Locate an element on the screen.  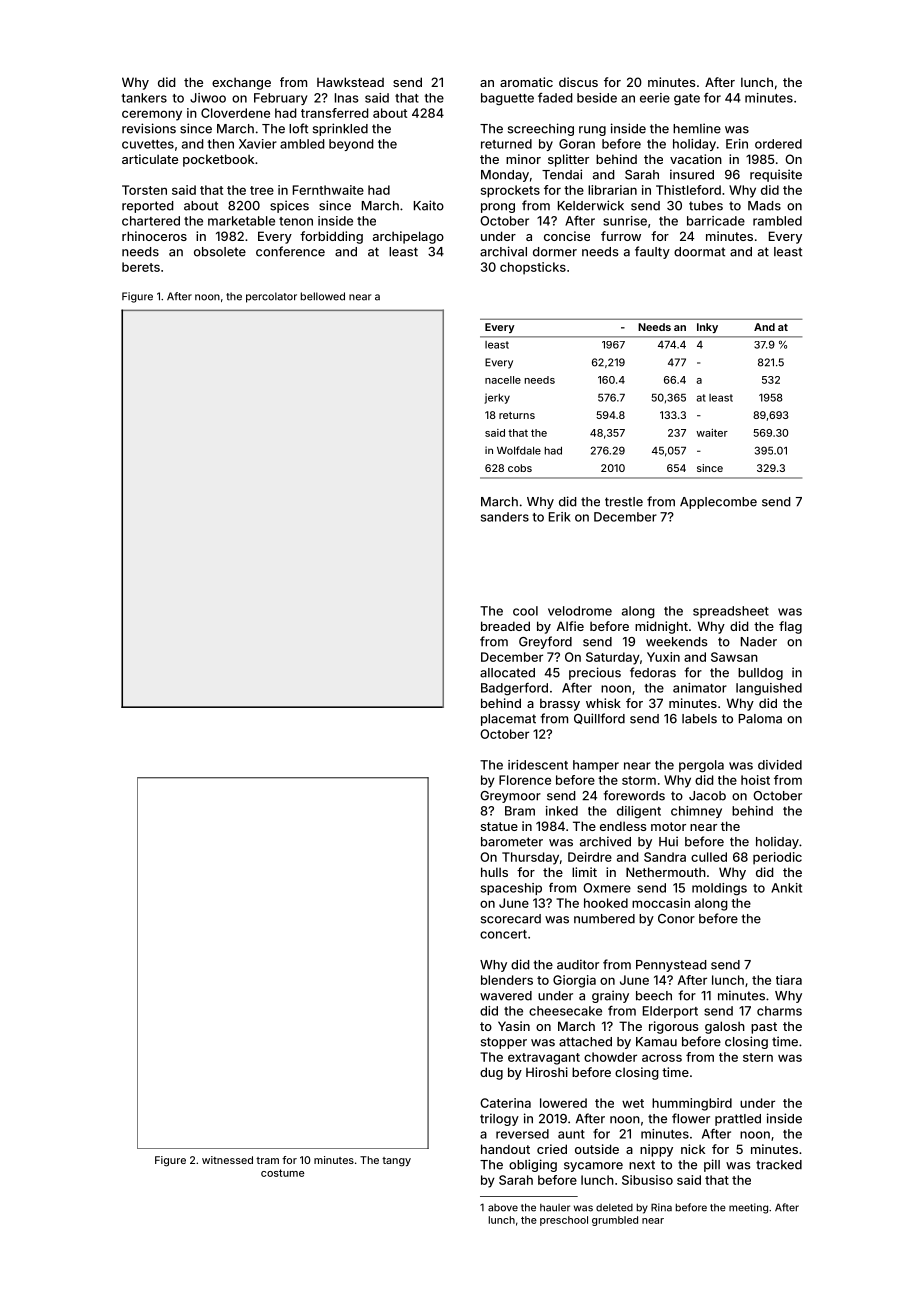
witnessed is located at coordinates (227, 1160).
